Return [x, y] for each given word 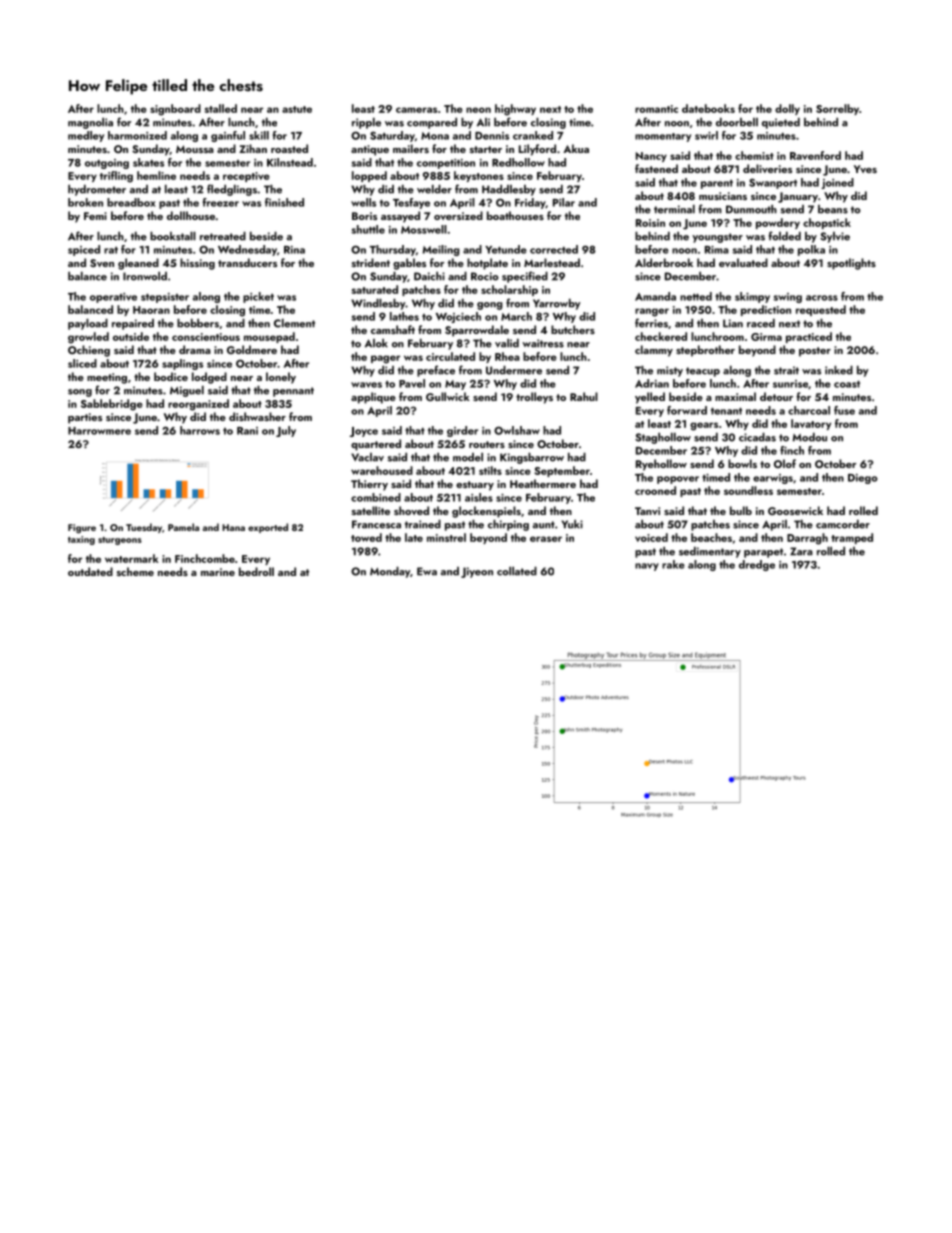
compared [432, 123]
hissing [197, 264]
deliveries [767, 168]
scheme [135, 571]
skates [148, 162]
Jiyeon [477, 572]
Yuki [572, 524]
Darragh [807, 539]
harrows [200, 430]
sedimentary [710, 552]
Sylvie [835, 237]
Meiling [441, 250]
